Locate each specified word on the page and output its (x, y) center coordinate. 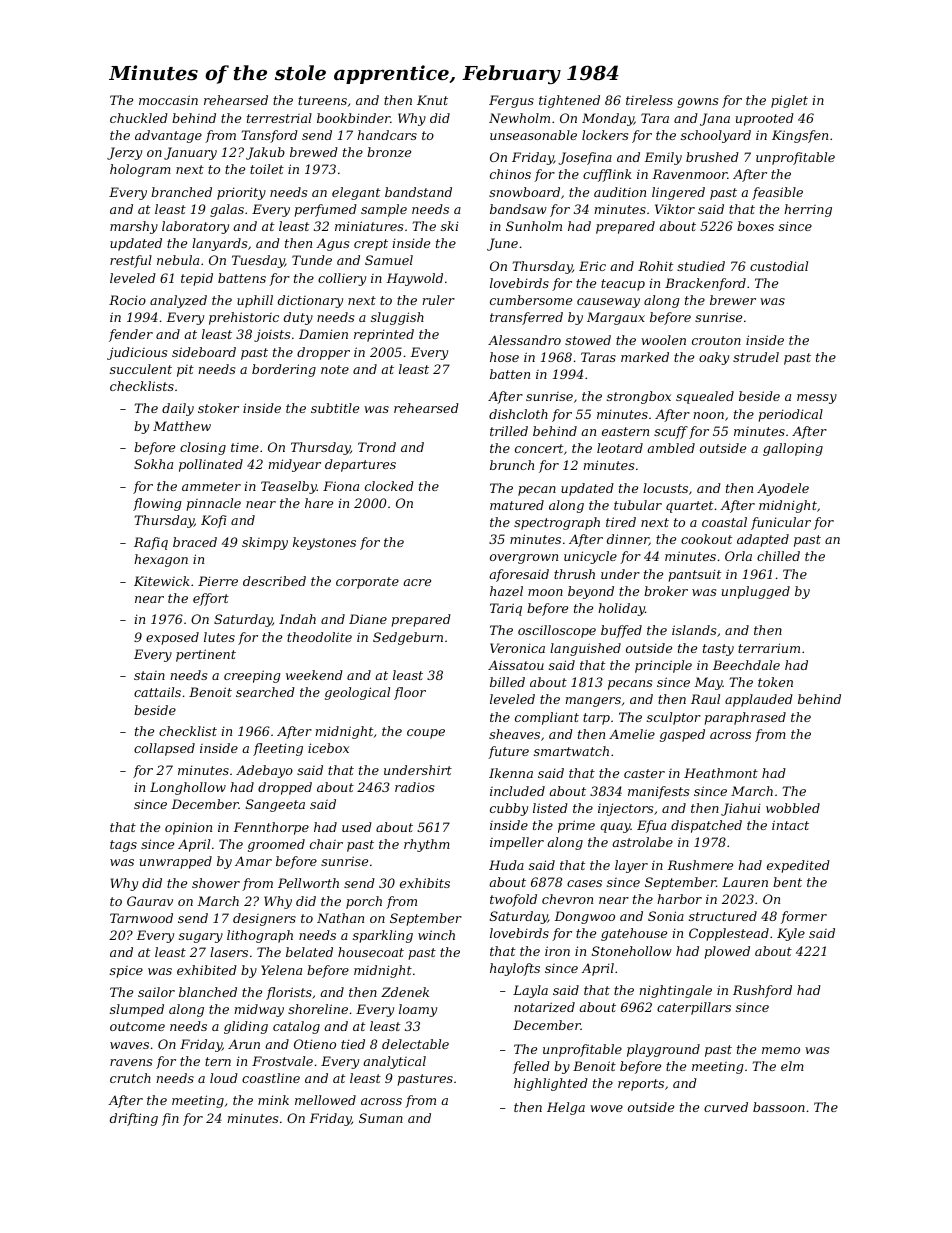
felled (531, 1067)
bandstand (418, 192)
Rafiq (151, 543)
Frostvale (282, 1061)
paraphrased (745, 718)
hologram (140, 170)
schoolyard (716, 136)
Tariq (506, 609)
